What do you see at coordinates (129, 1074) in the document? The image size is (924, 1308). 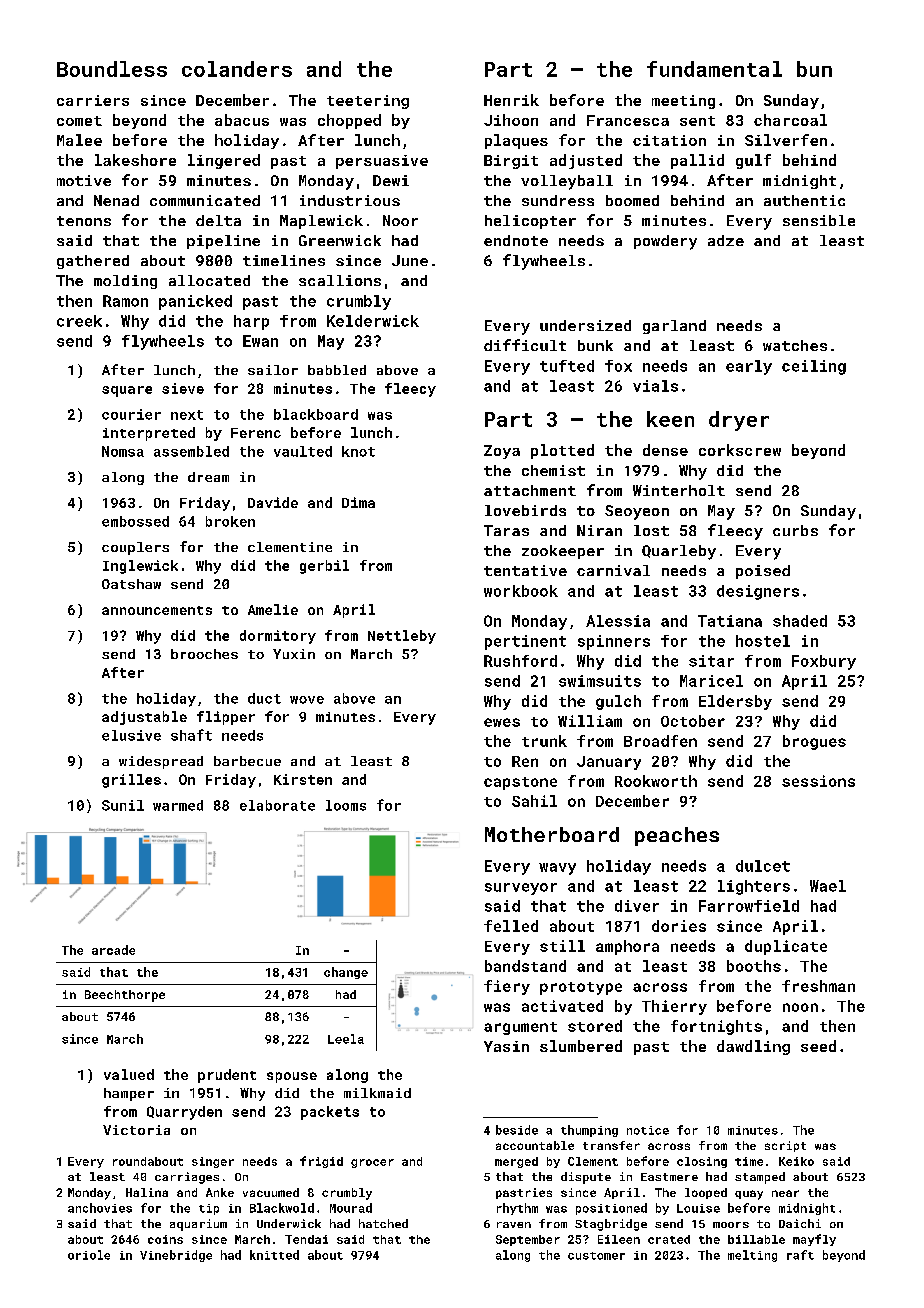 I see `valued` at bounding box center [129, 1074].
